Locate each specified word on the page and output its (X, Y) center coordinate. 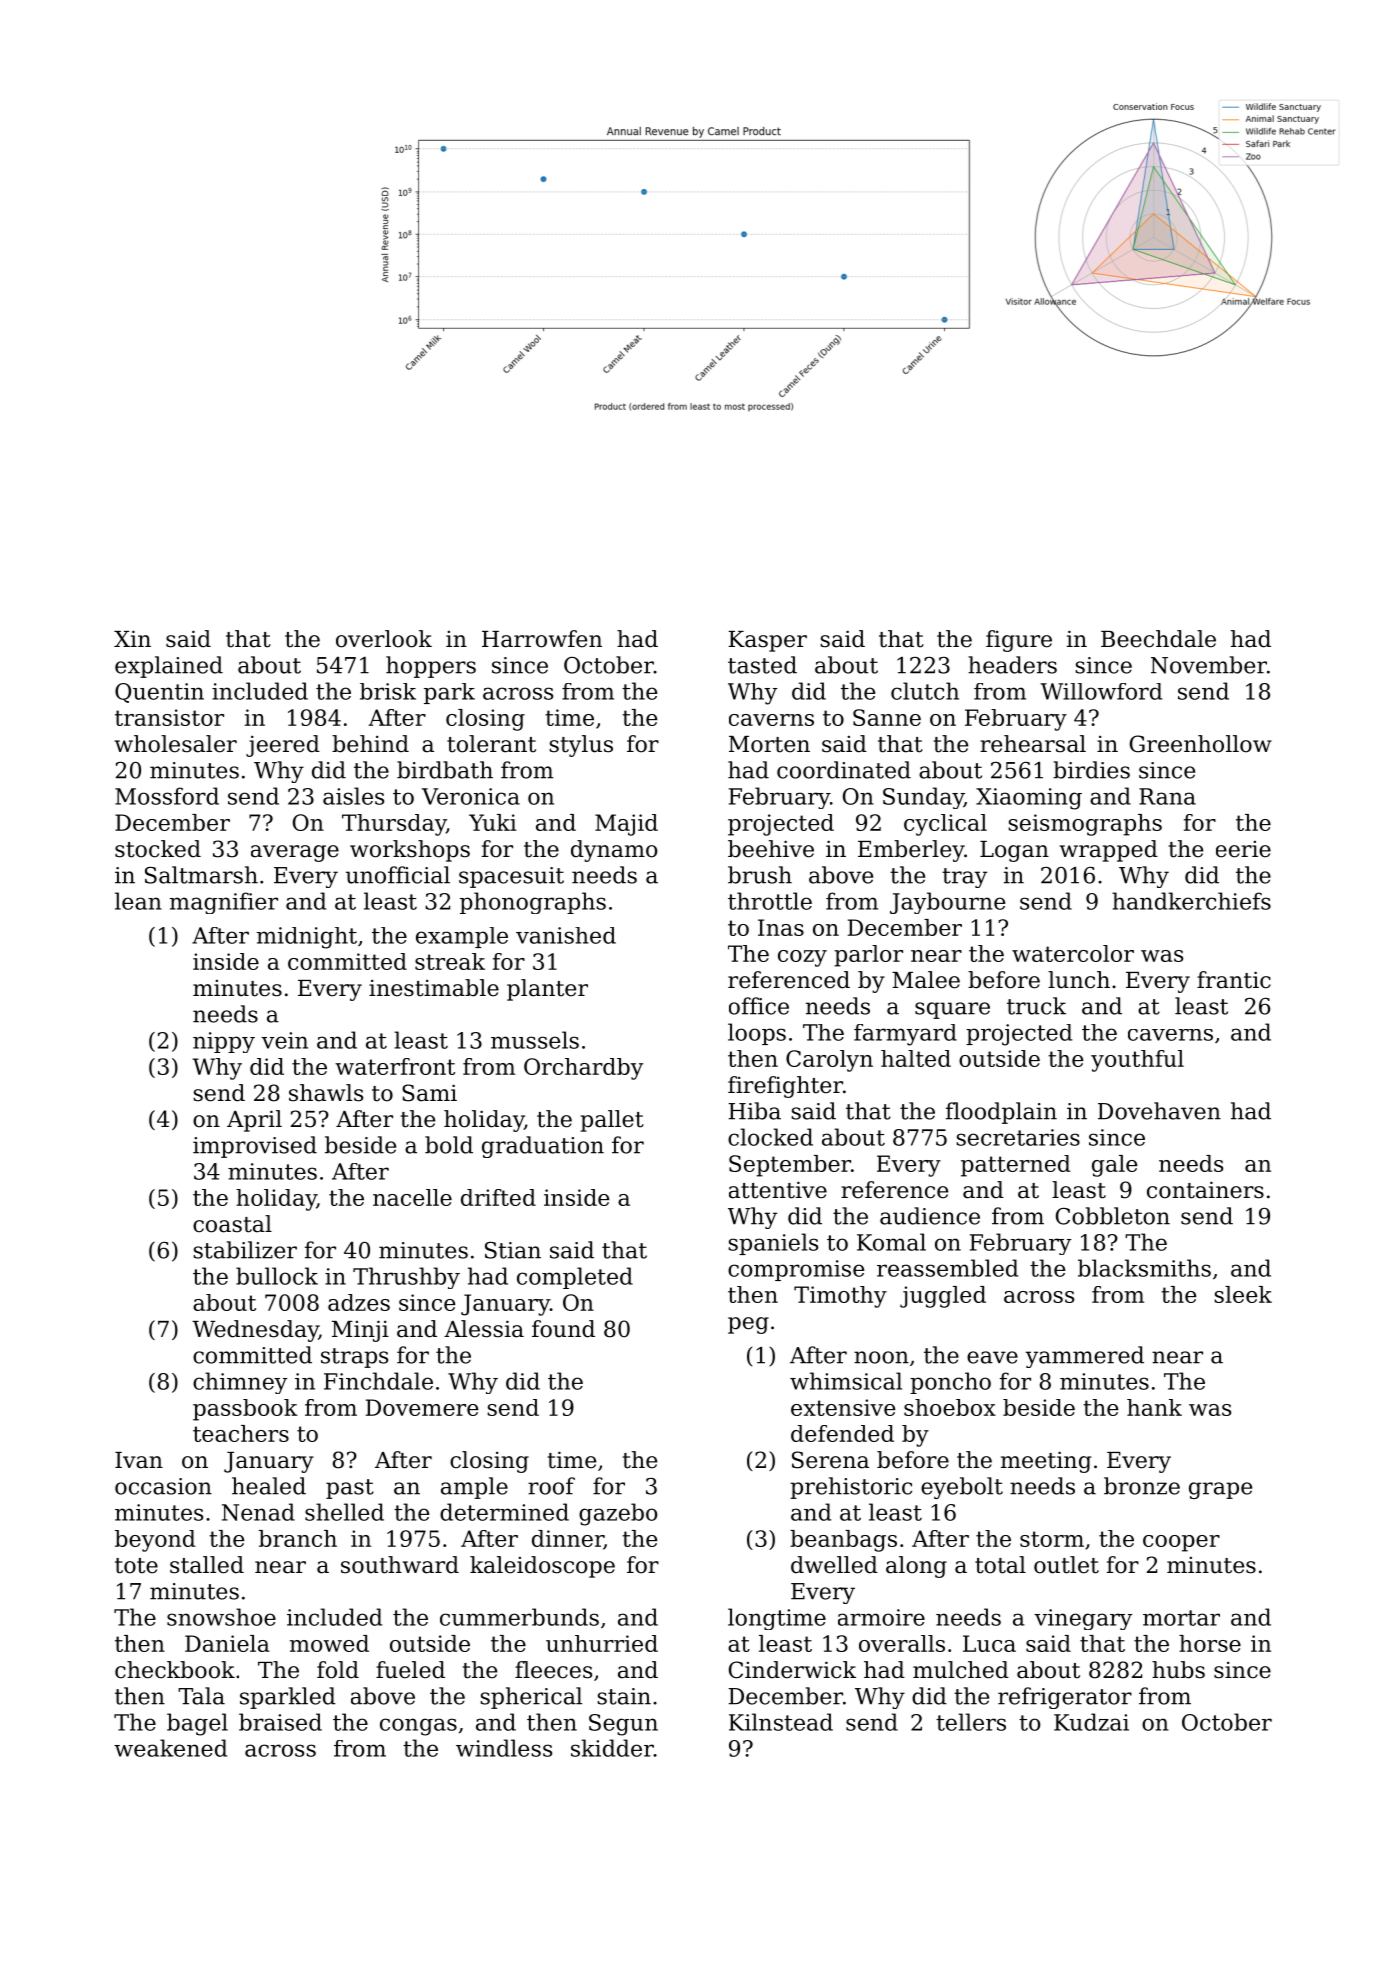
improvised (255, 1147)
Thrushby (406, 1278)
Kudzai (1091, 1722)
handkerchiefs (1191, 901)
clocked (770, 1137)
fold (338, 1670)
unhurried (602, 1643)
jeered (283, 746)
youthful (1137, 1061)
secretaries (1018, 1137)
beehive (771, 849)
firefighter (785, 1087)
